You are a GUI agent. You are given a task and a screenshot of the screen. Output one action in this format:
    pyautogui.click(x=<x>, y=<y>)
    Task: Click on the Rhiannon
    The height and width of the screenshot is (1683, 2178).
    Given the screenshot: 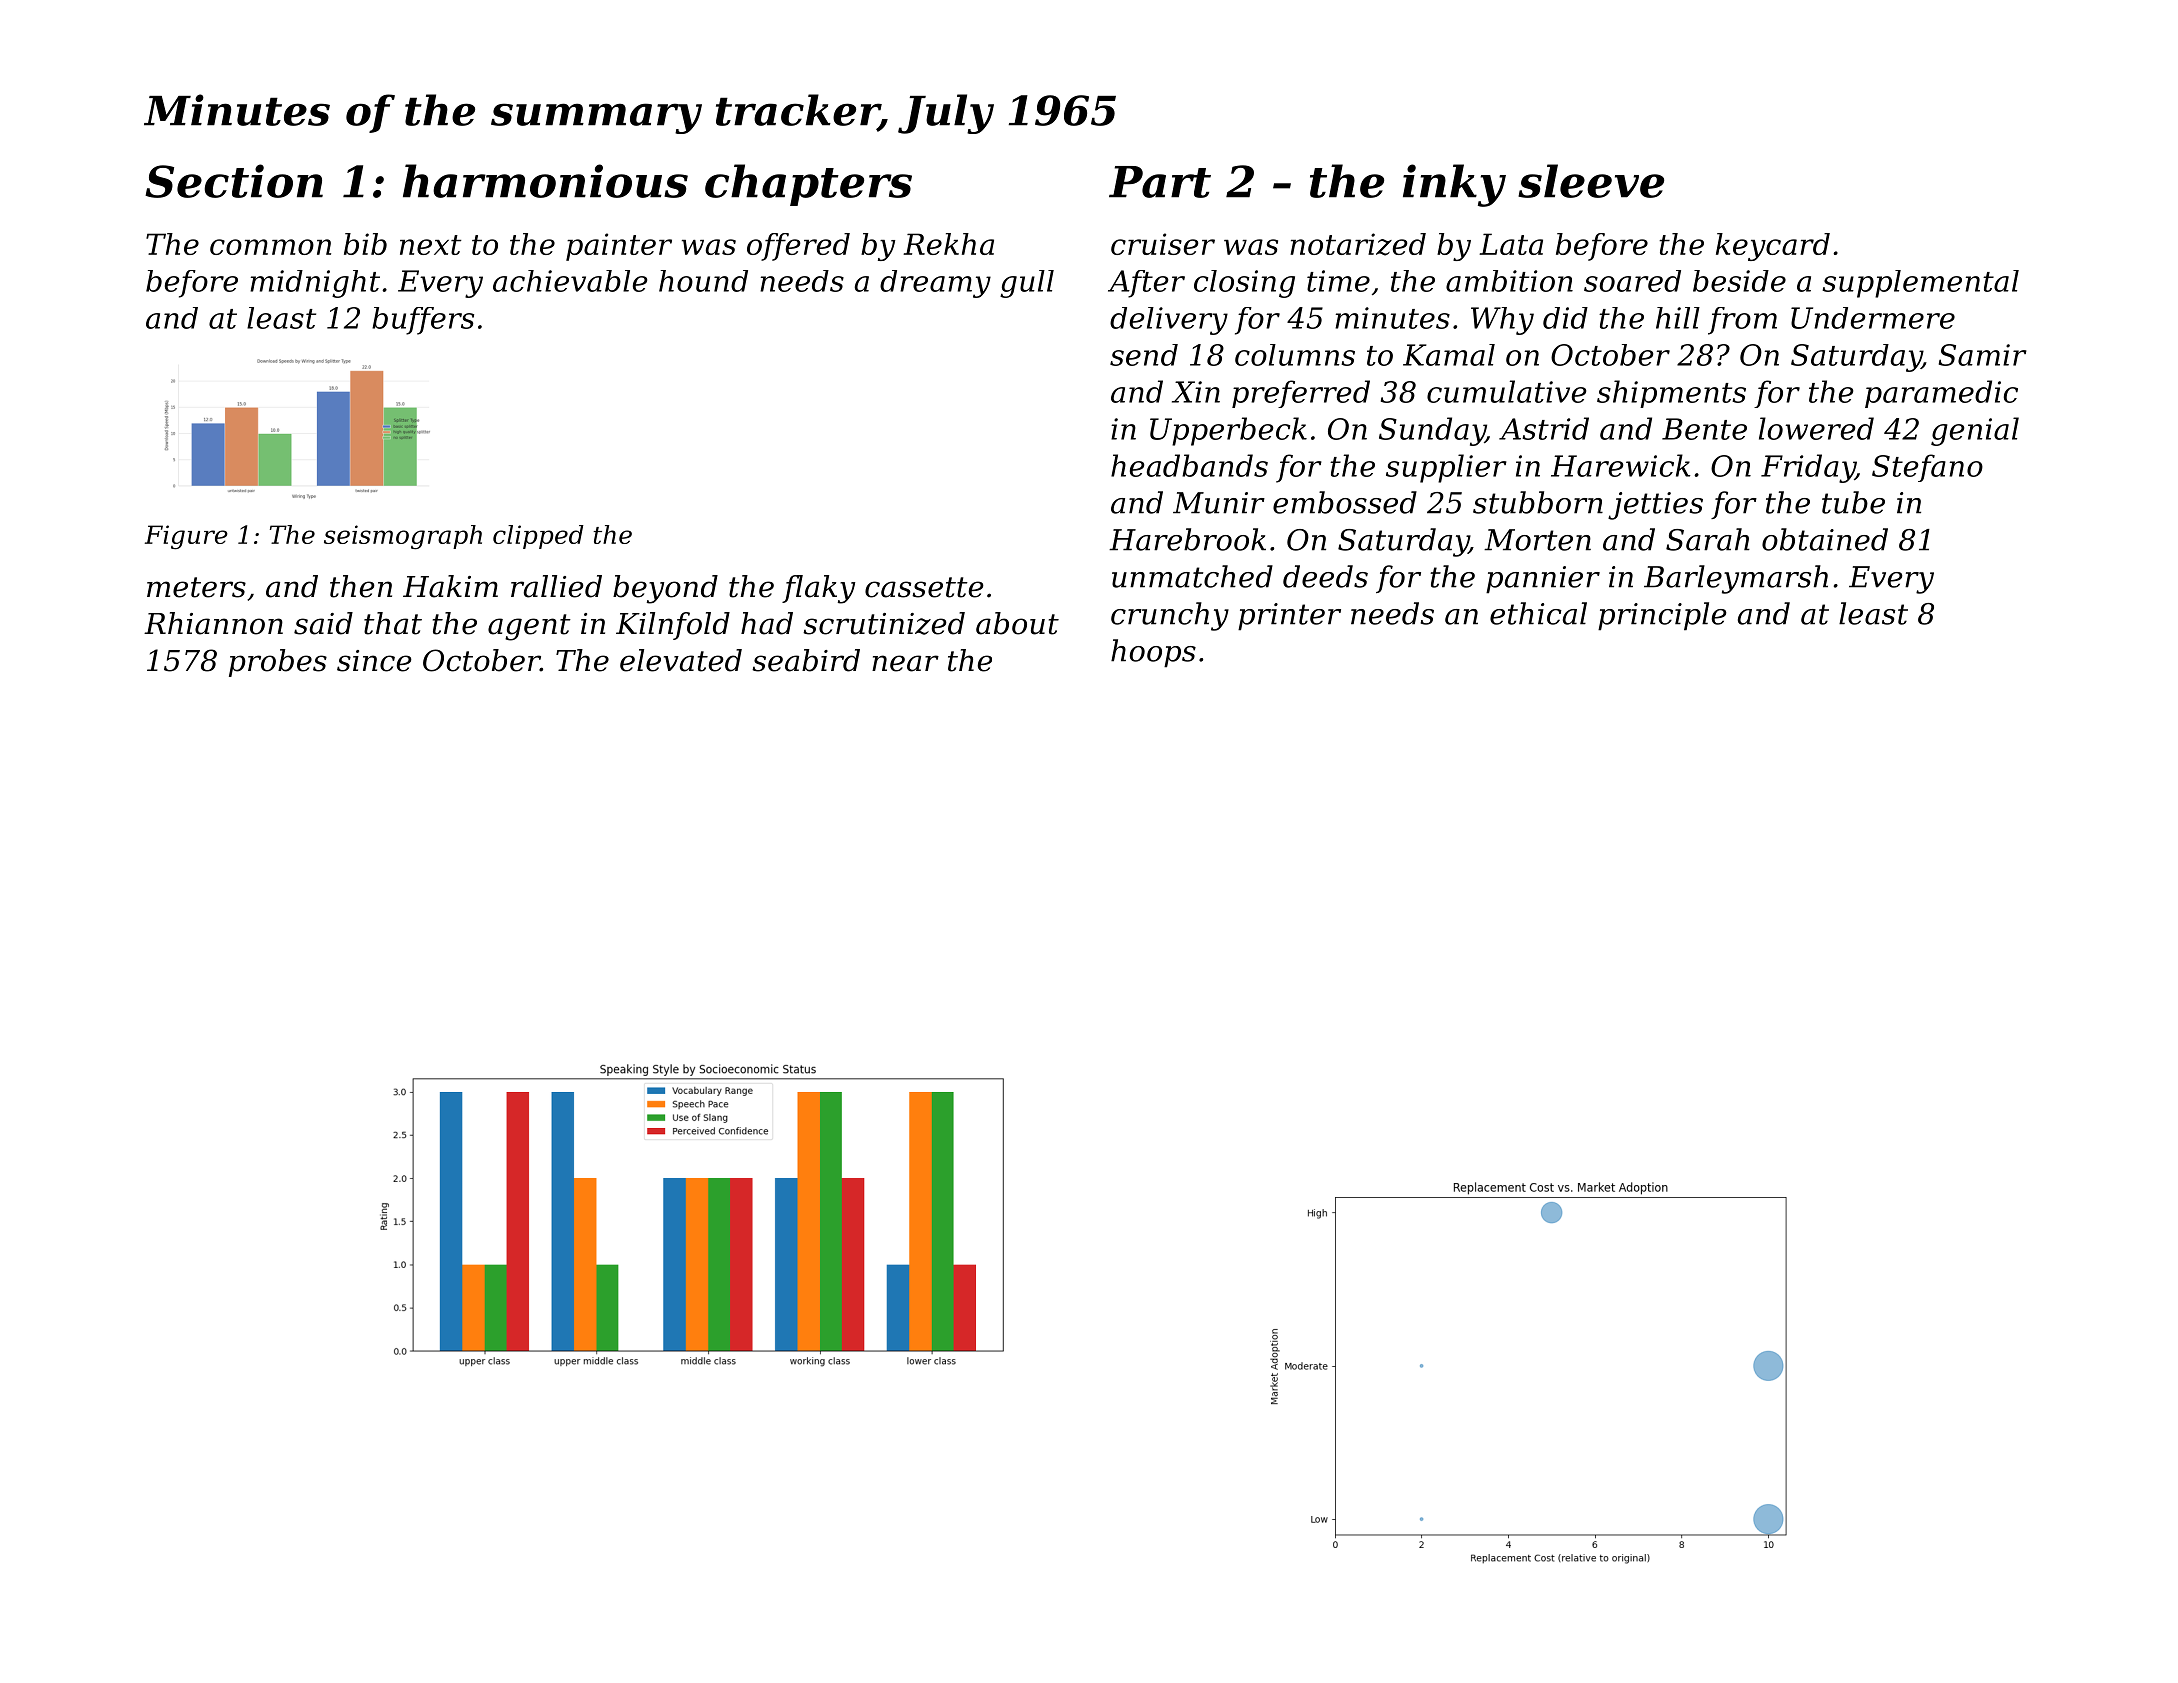 What is the action you would take?
    pyautogui.click(x=213, y=623)
